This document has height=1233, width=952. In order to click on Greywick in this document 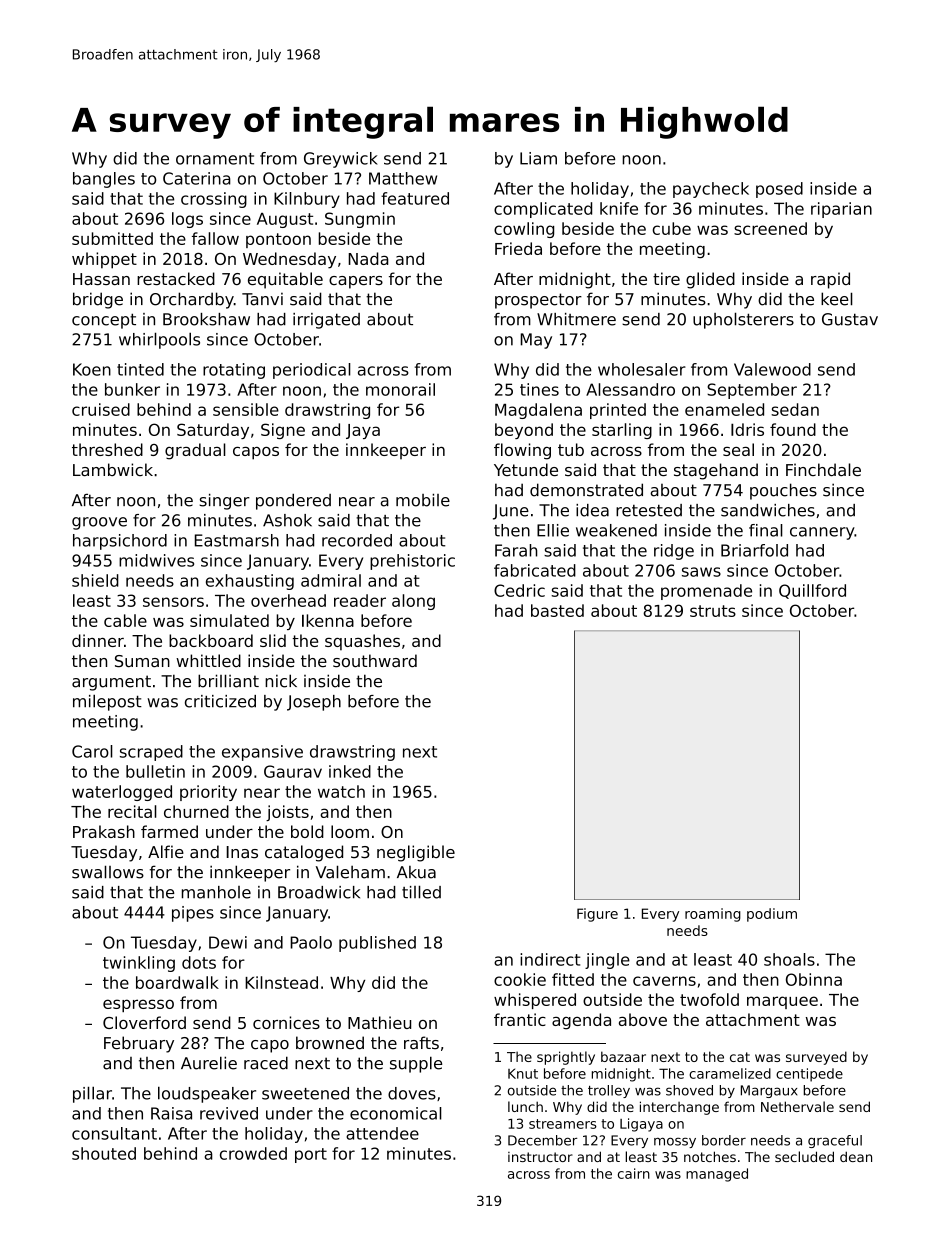, I will do `click(341, 160)`.
